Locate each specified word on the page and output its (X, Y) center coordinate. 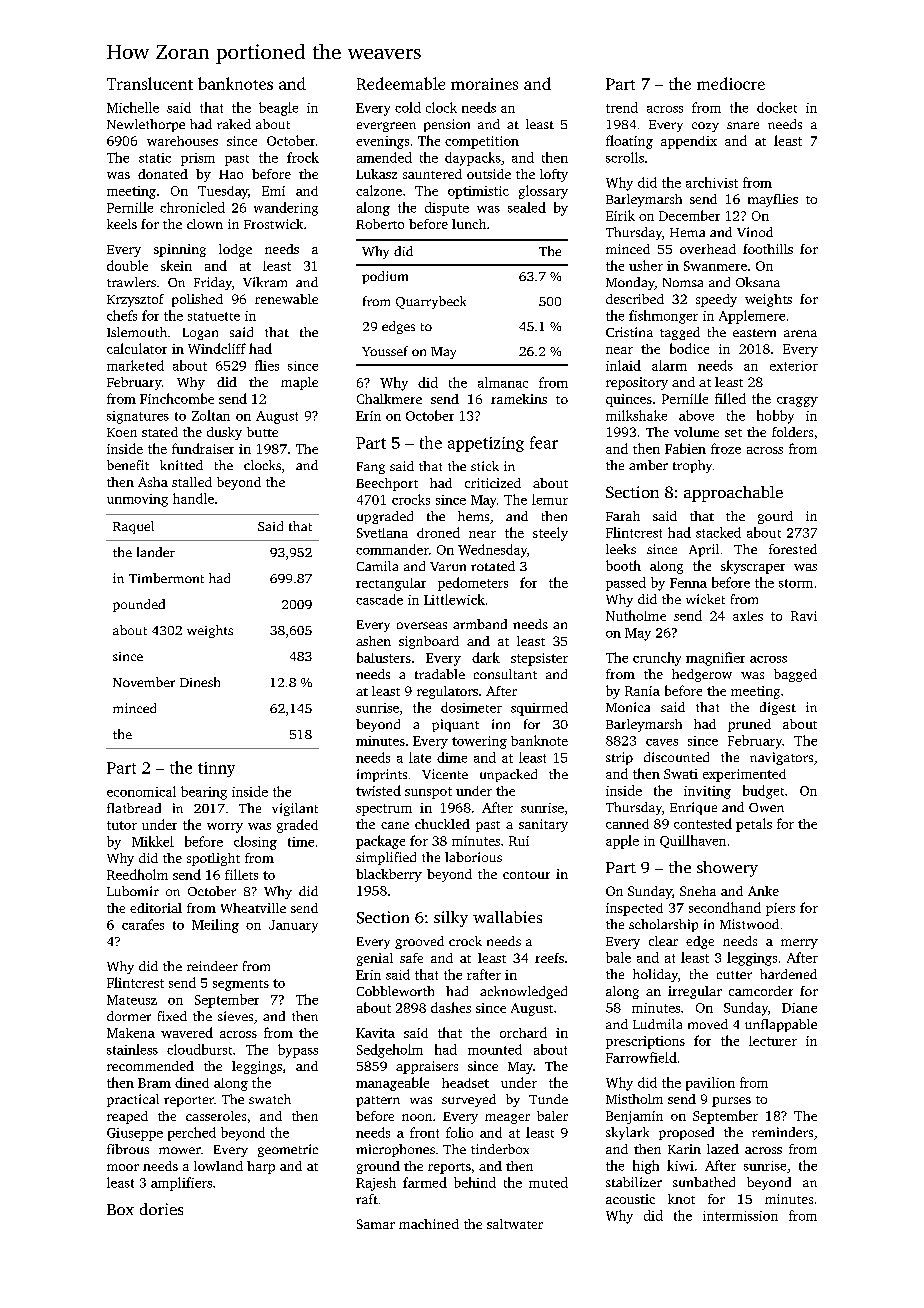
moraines (484, 84)
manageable (392, 1084)
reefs (549, 958)
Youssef (385, 351)
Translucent (150, 83)
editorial (156, 908)
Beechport (387, 484)
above (696, 415)
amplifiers (181, 1184)
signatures (138, 417)
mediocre (731, 83)
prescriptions (645, 1042)
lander (156, 552)
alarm (669, 365)
